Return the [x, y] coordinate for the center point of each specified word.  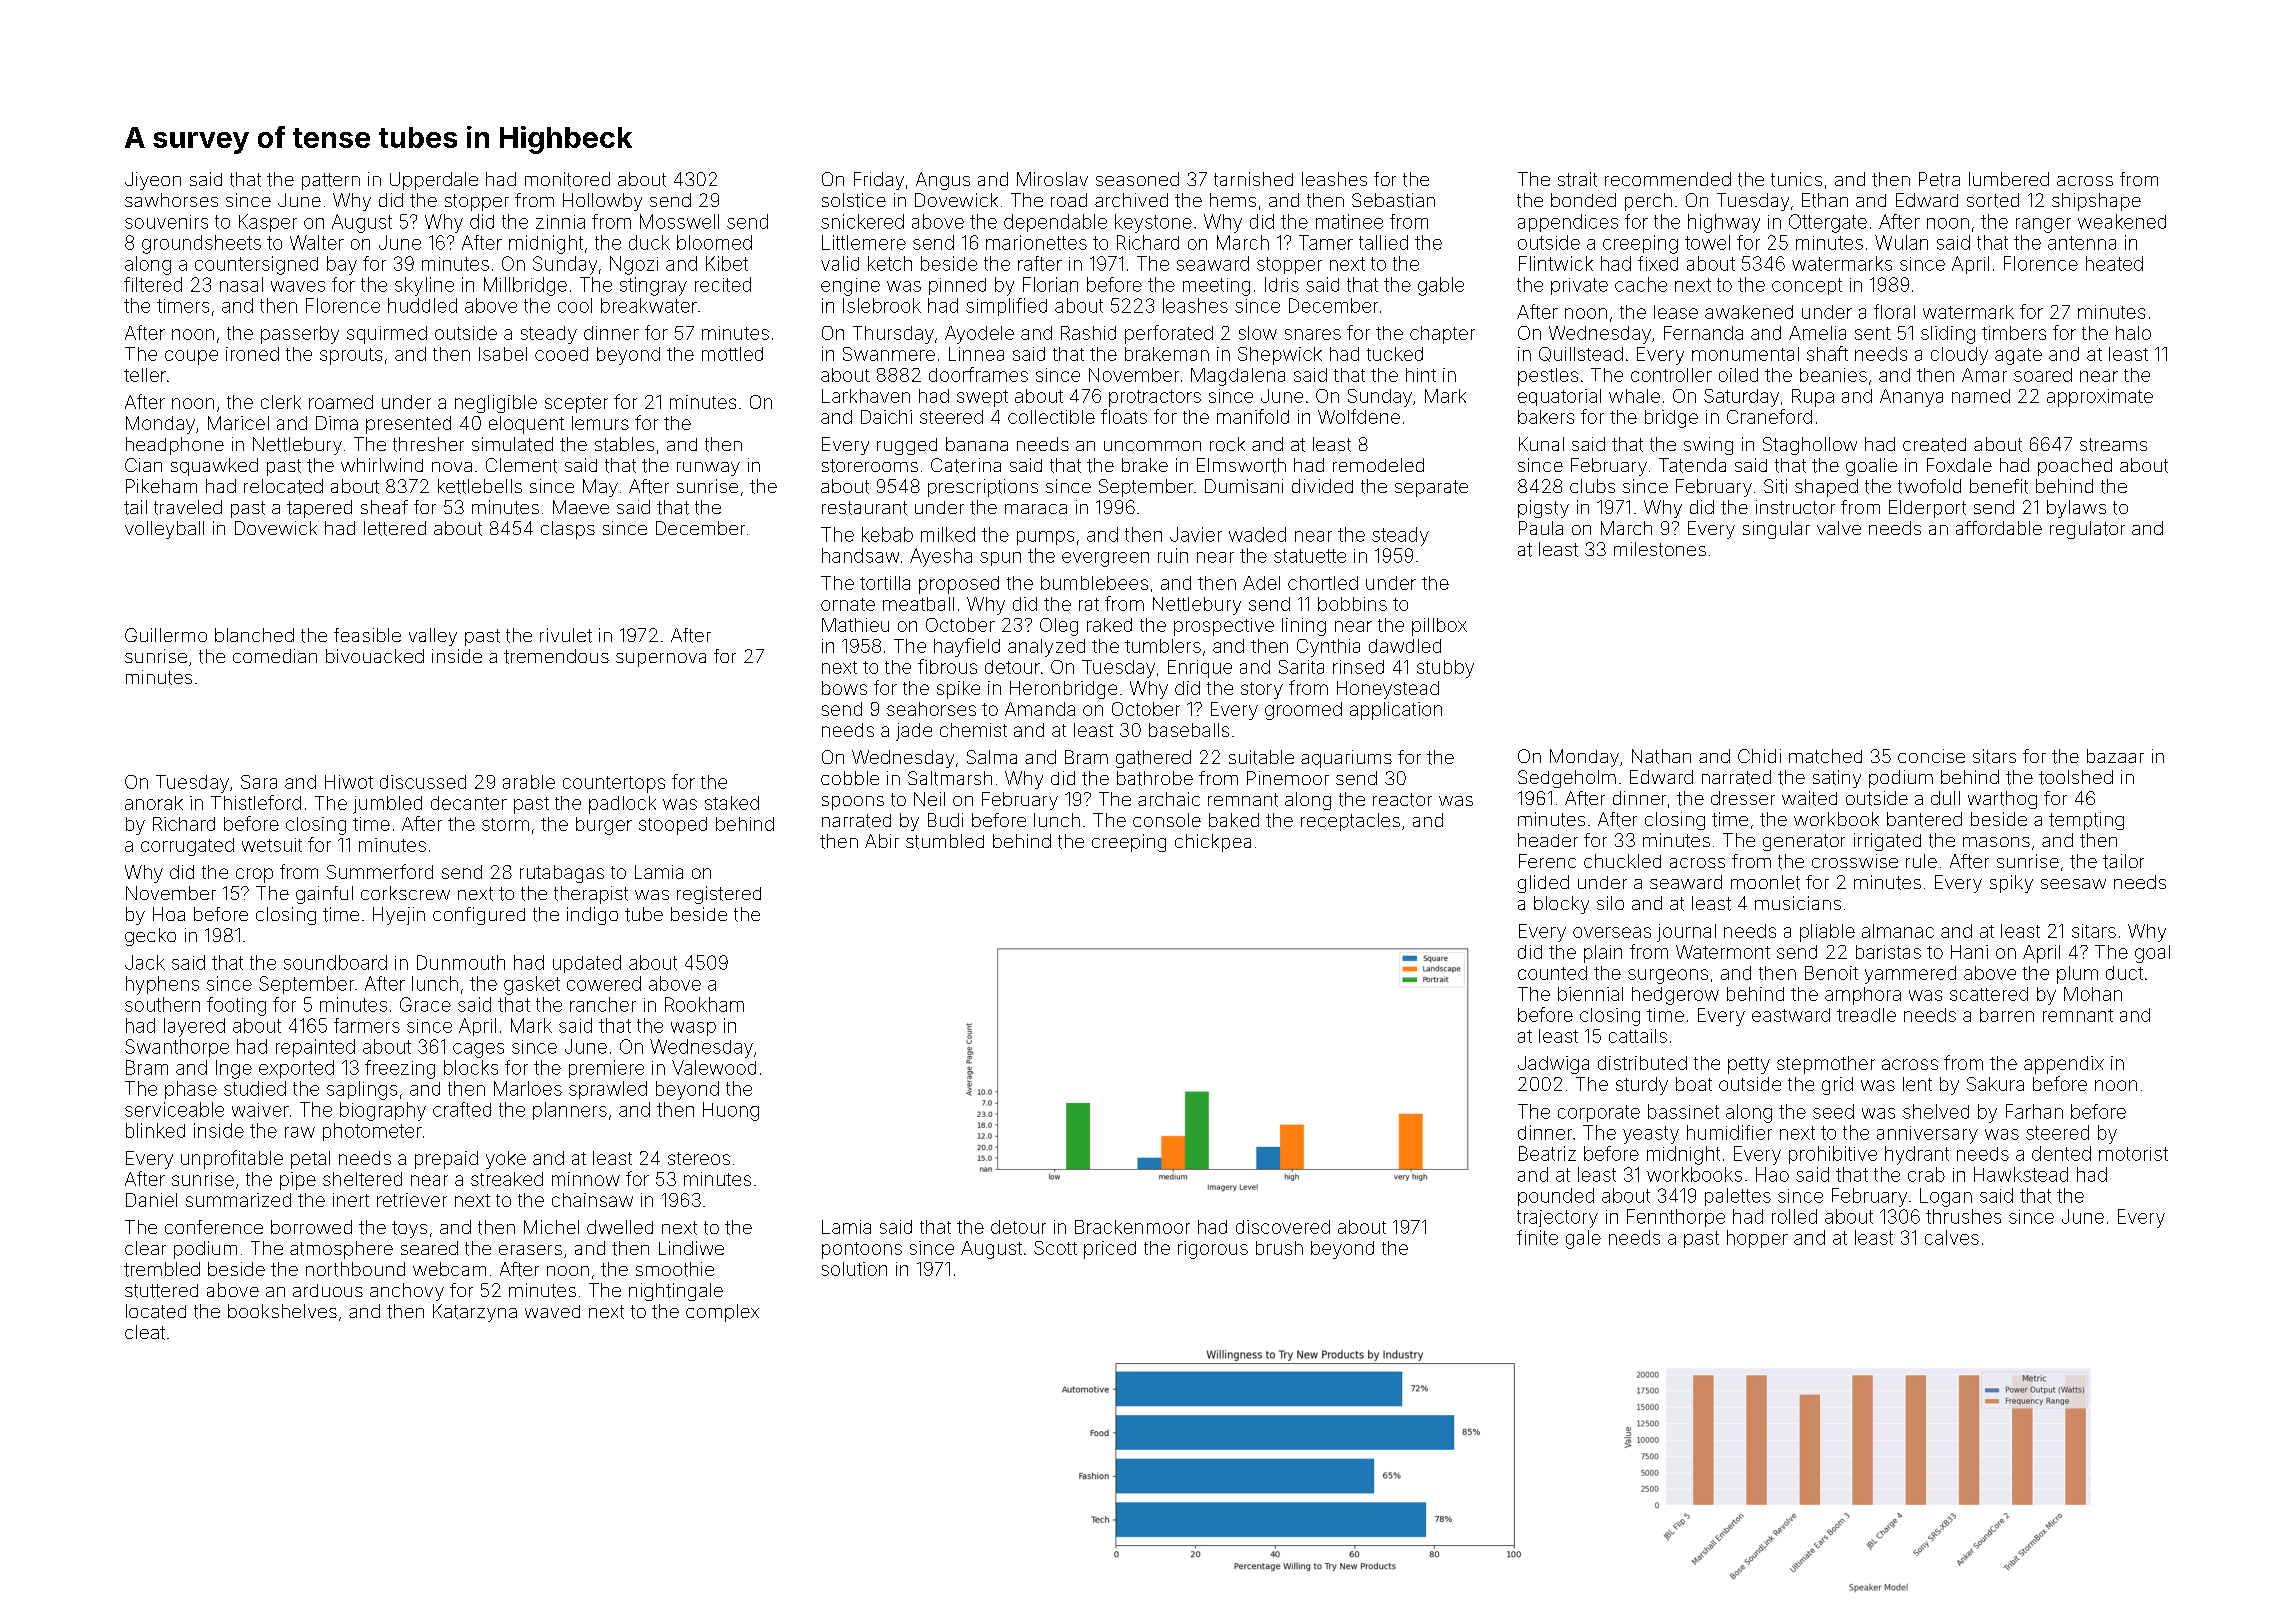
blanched [254, 635]
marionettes [1036, 242]
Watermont [1723, 952]
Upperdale [434, 181]
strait [1577, 179]
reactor [1402, 800]
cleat [145, 1332]
